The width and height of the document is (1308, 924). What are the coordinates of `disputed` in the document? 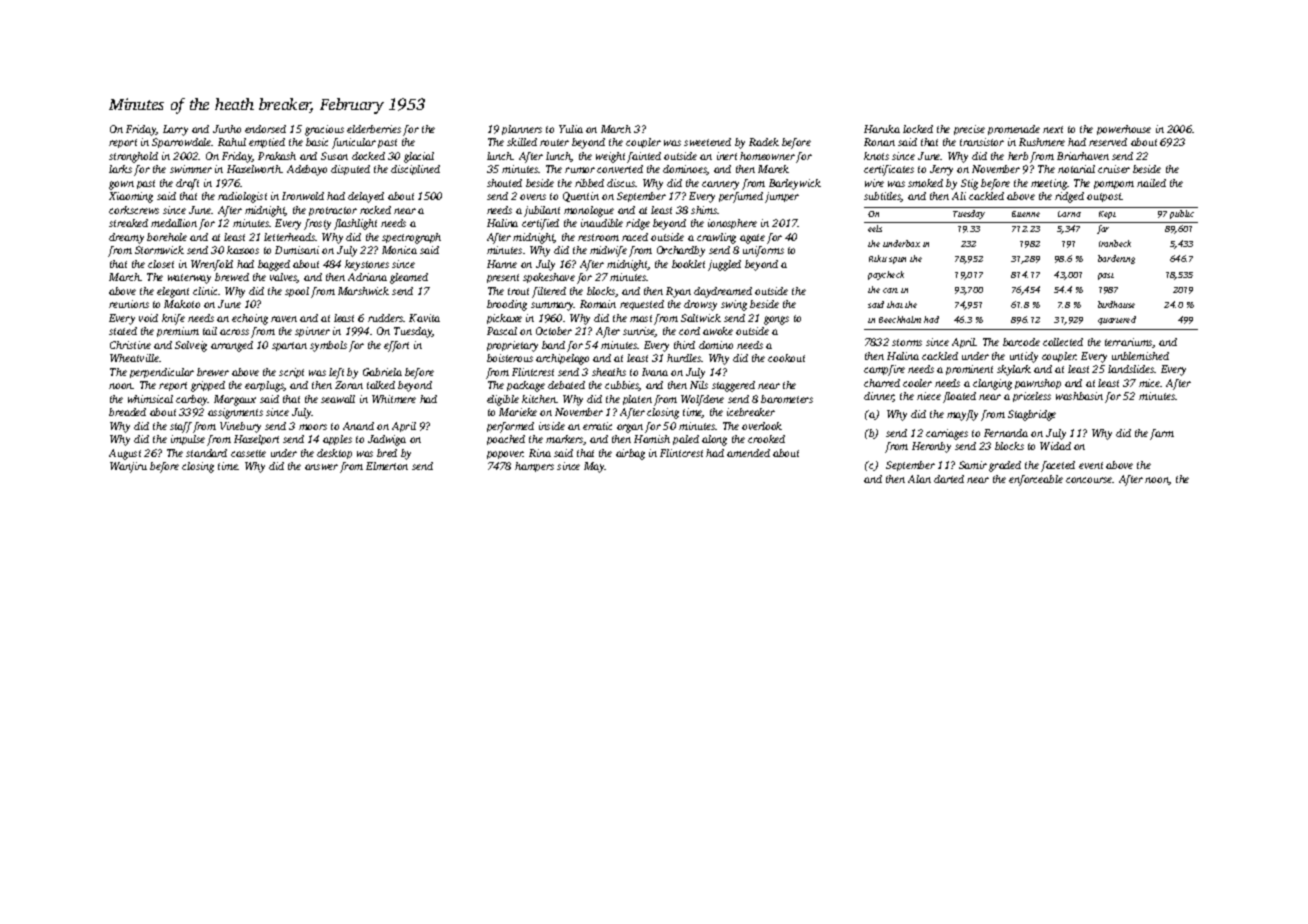 It's located at (350, 170).
